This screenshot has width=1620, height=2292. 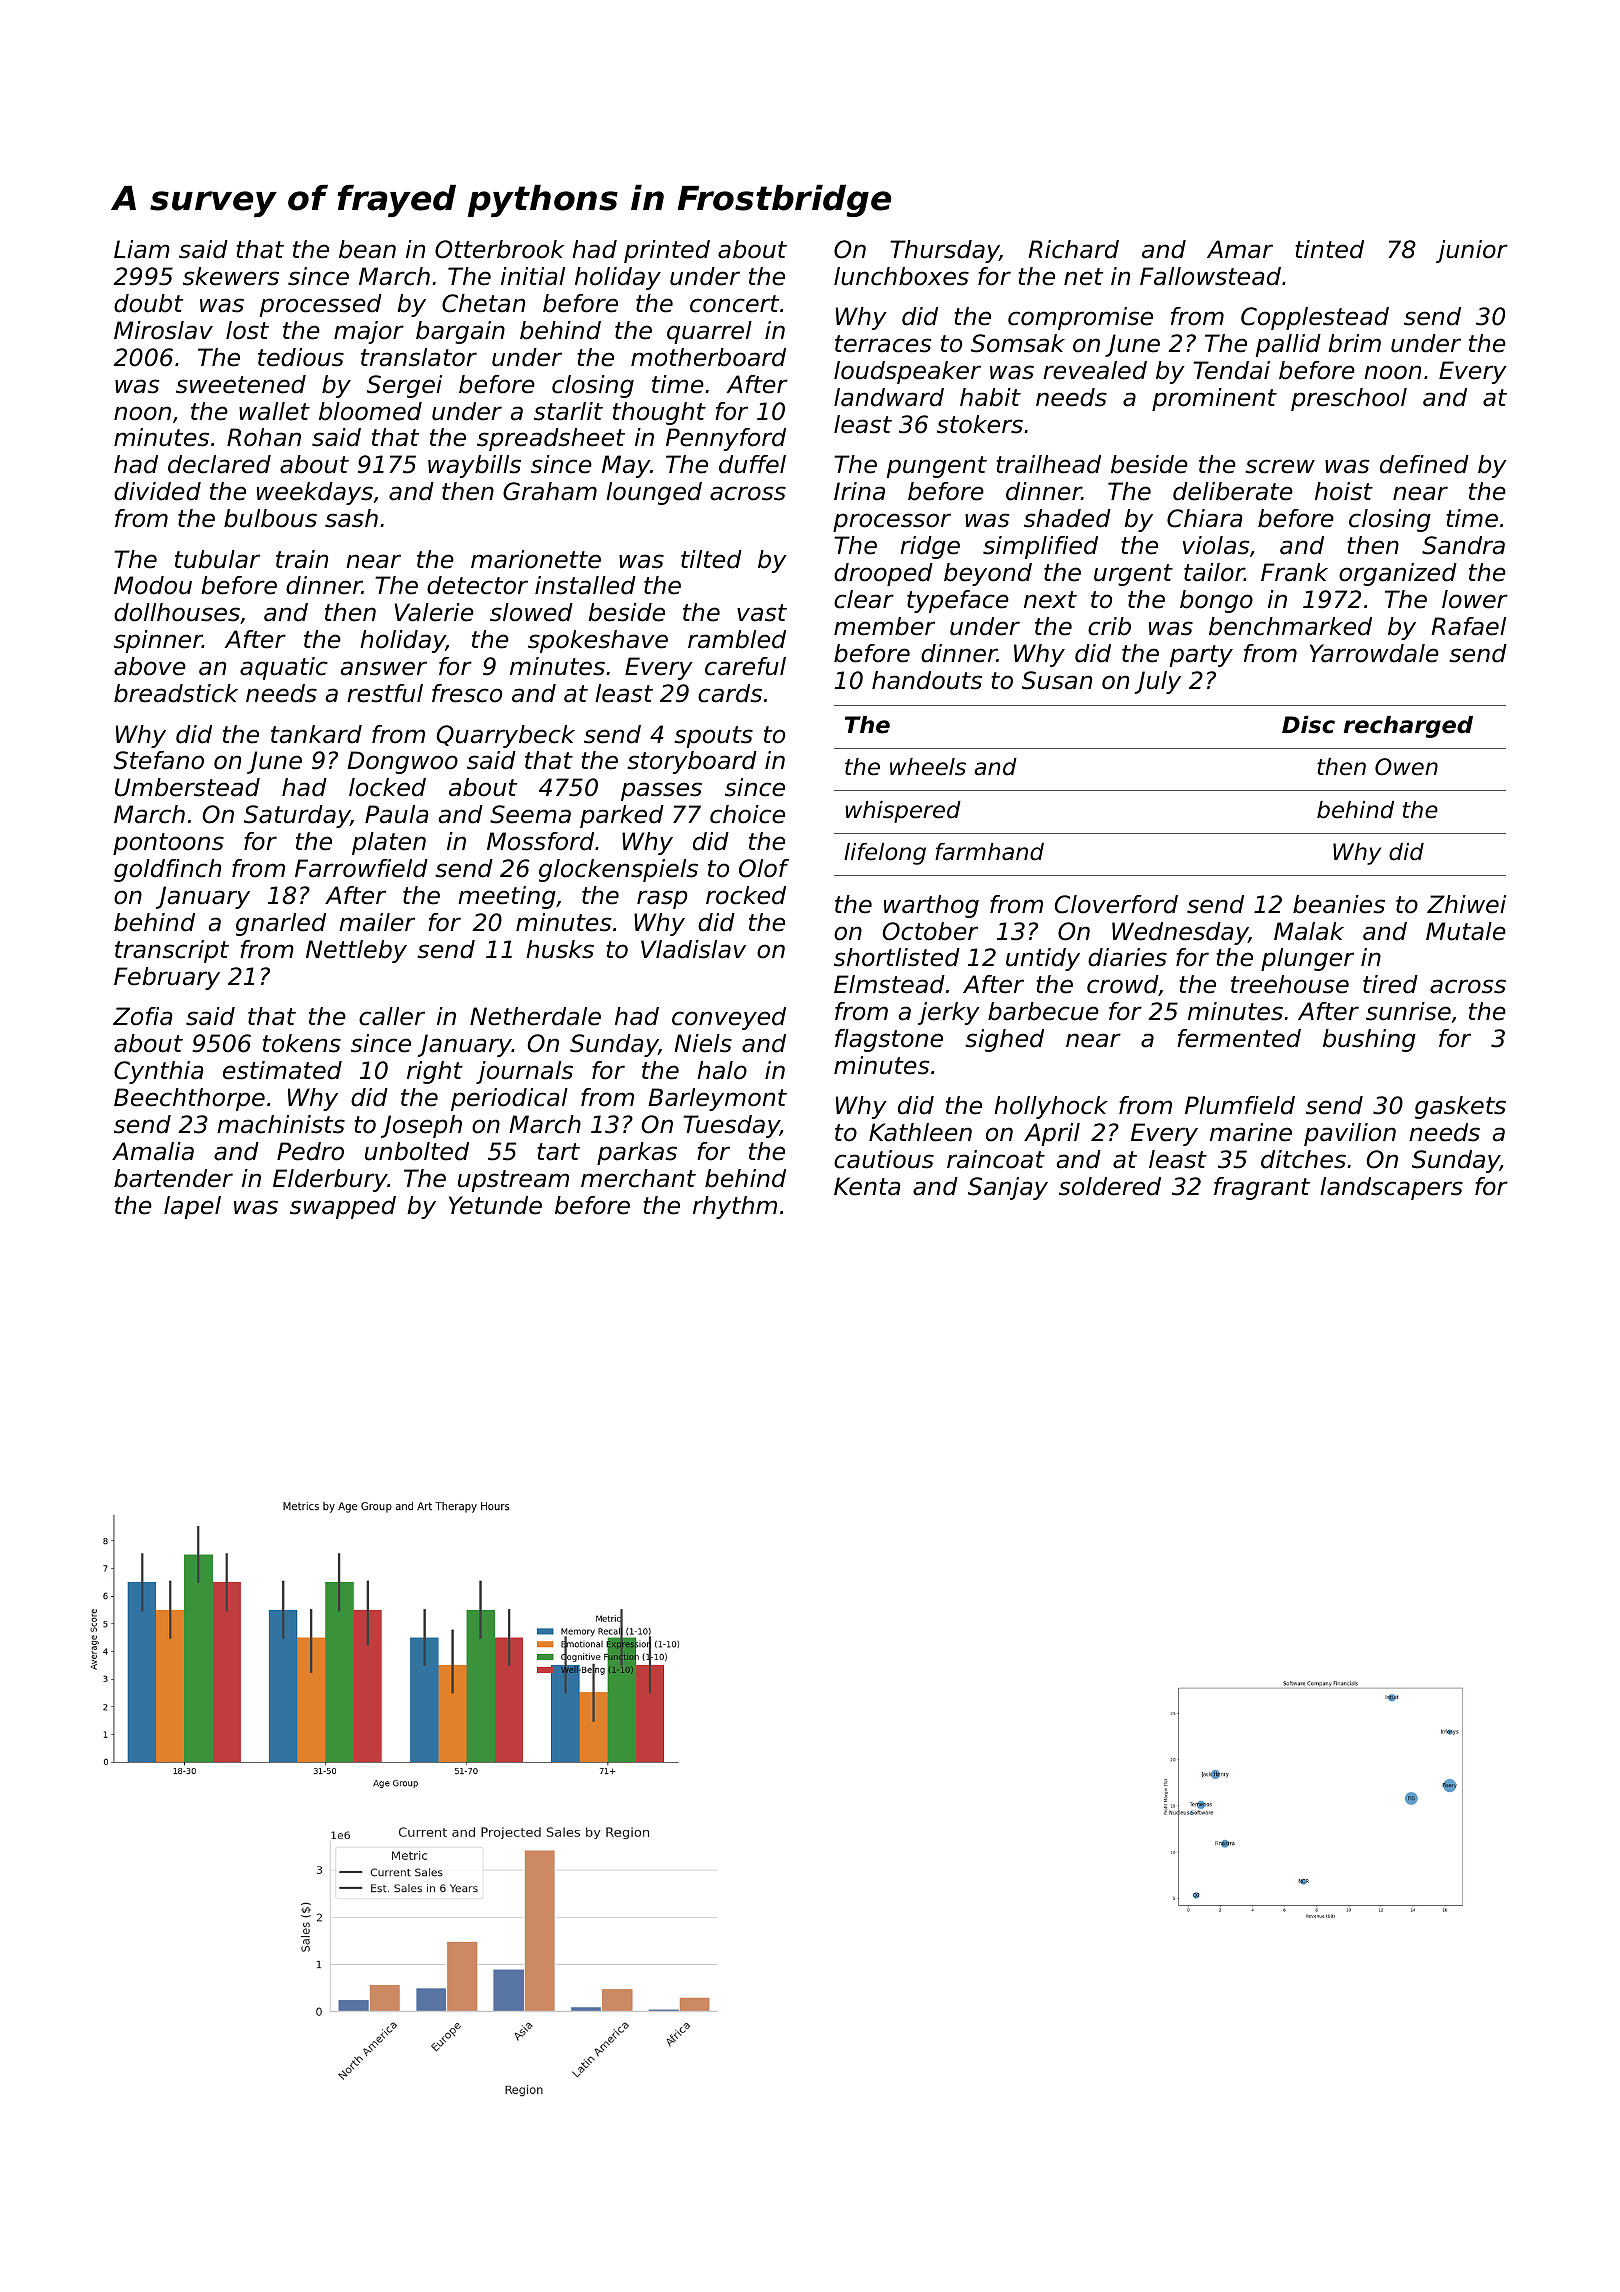 What do you see at coordinates (737, 639) in the screenshot?
I see `rambled` at bounding box center [737, 639].
